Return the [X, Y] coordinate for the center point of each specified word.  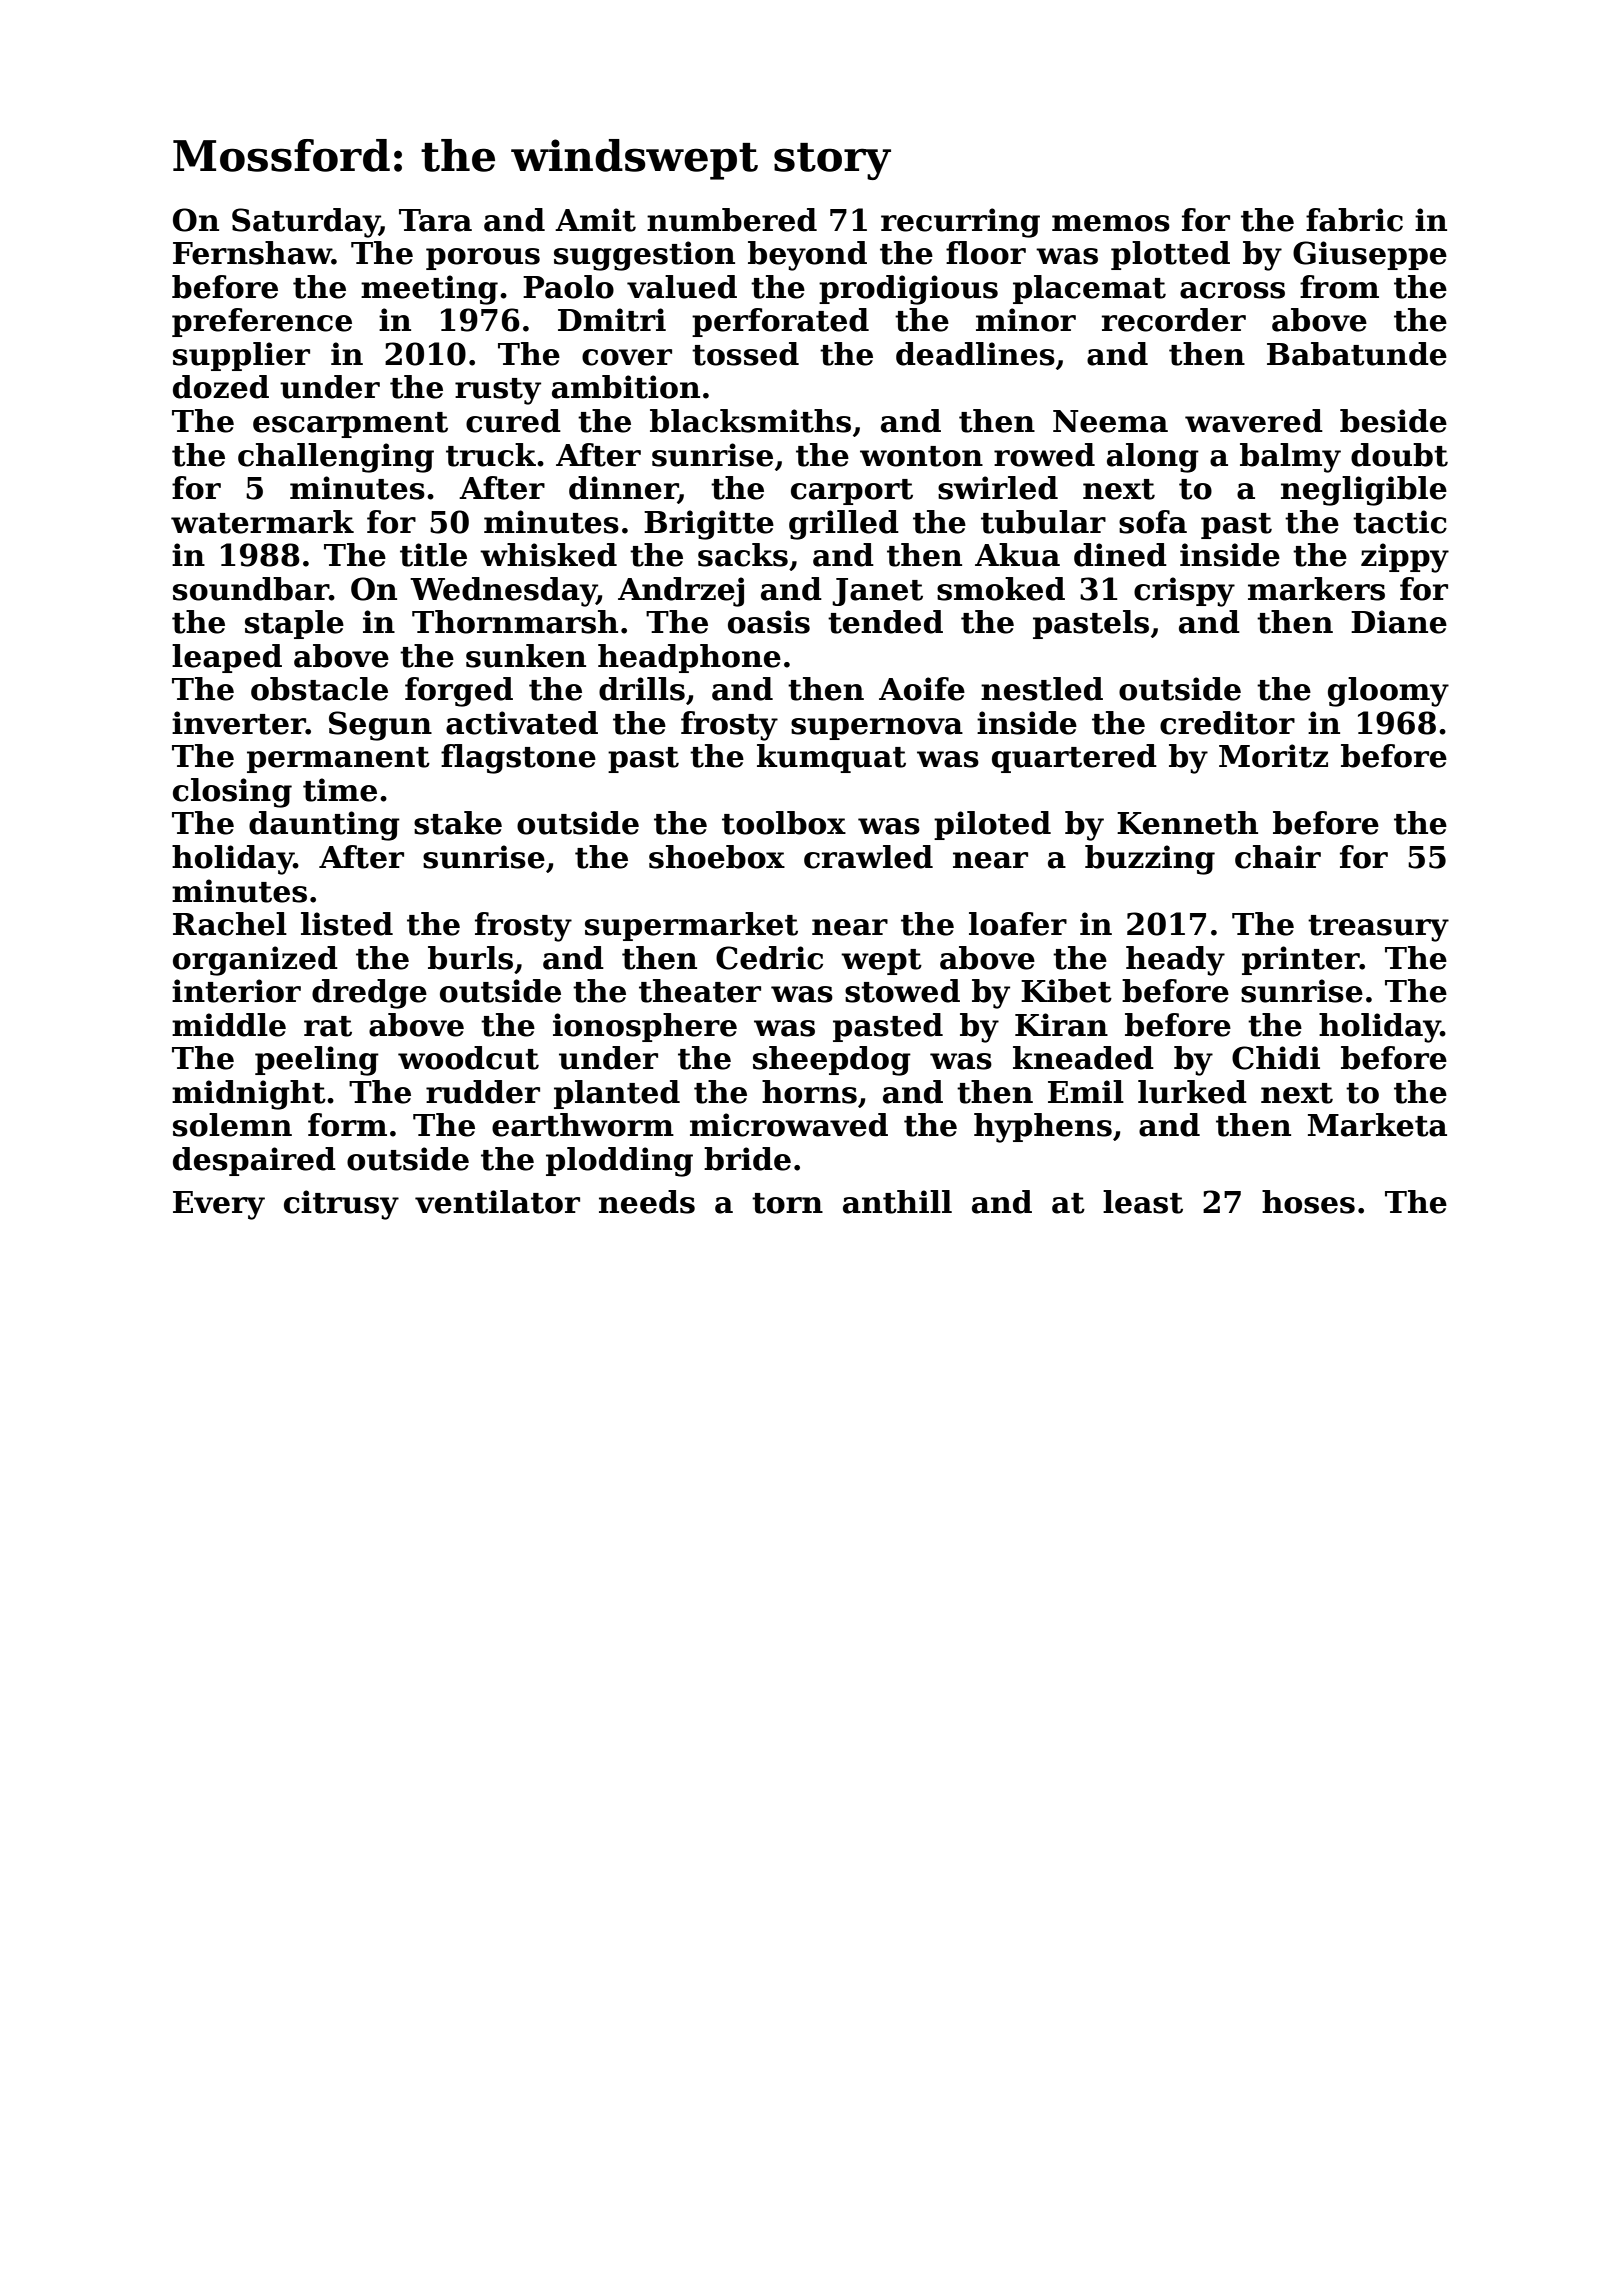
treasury [1378, 928]
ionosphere [645, 1027]
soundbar [251, 589]
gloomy [1388, 692]
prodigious [908, 290]
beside [1393, 421]
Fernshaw [252, 253]
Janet [877, 592]
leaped [227, 658]
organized [255, 961]
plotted [1170, 255]
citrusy [341, 1205]
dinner [623, 489]
